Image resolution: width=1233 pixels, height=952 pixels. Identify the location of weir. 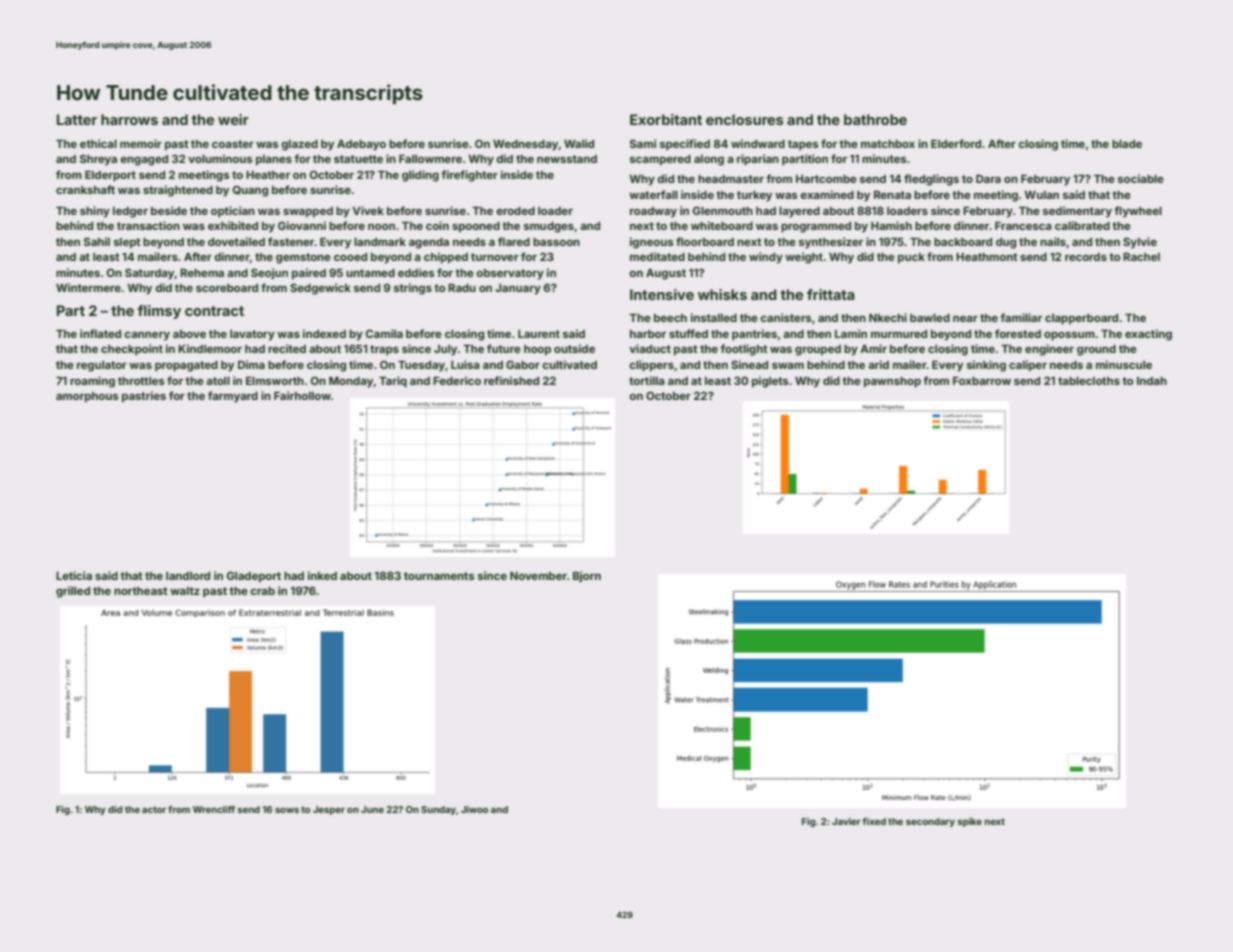
(233, 119).
